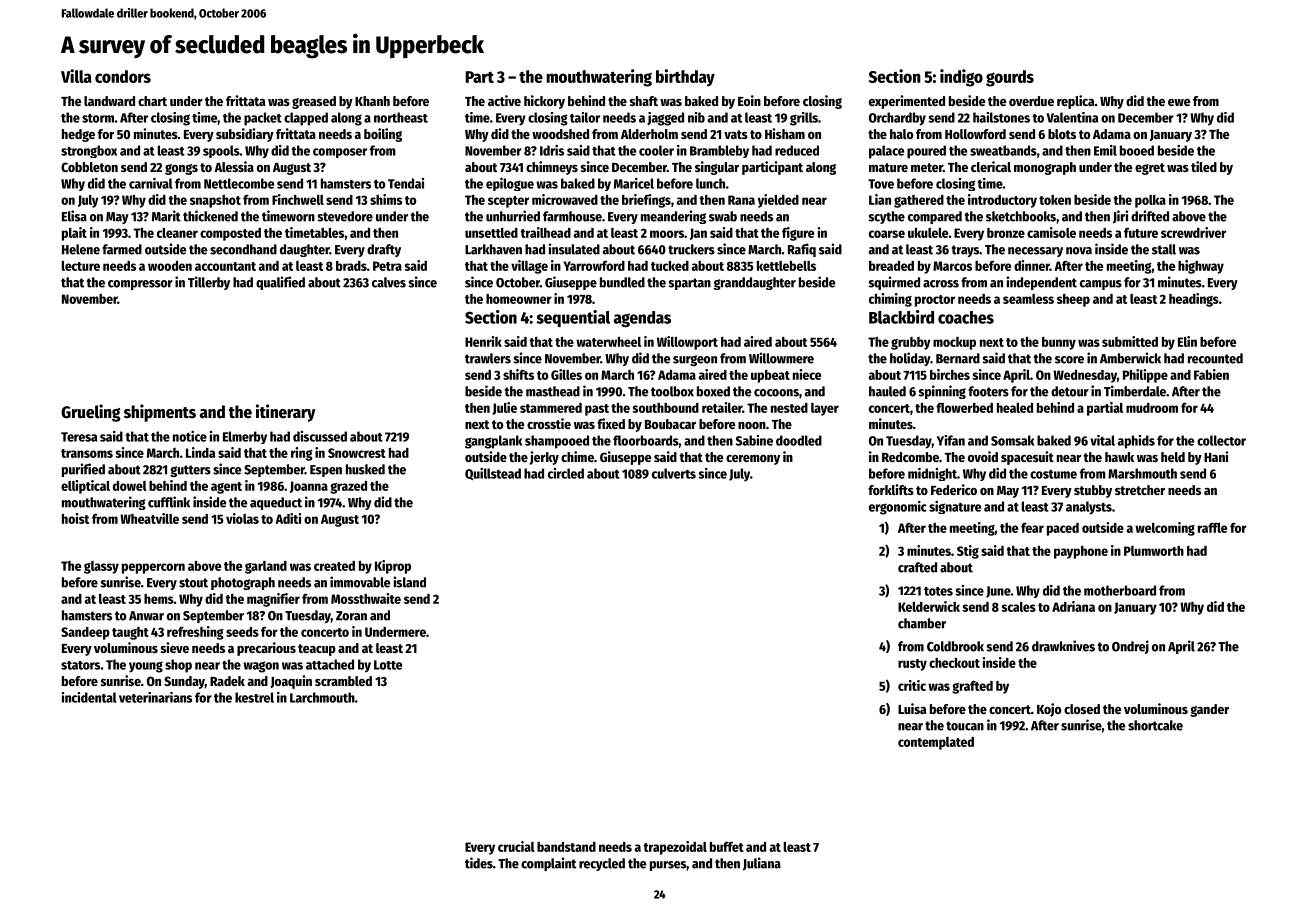 Image resolution: width=1308 pixels, height=924 pixels. What do you see at coordinates (74, 216) in the document?
I see `Elisa` at bounding box center [74, 216].
